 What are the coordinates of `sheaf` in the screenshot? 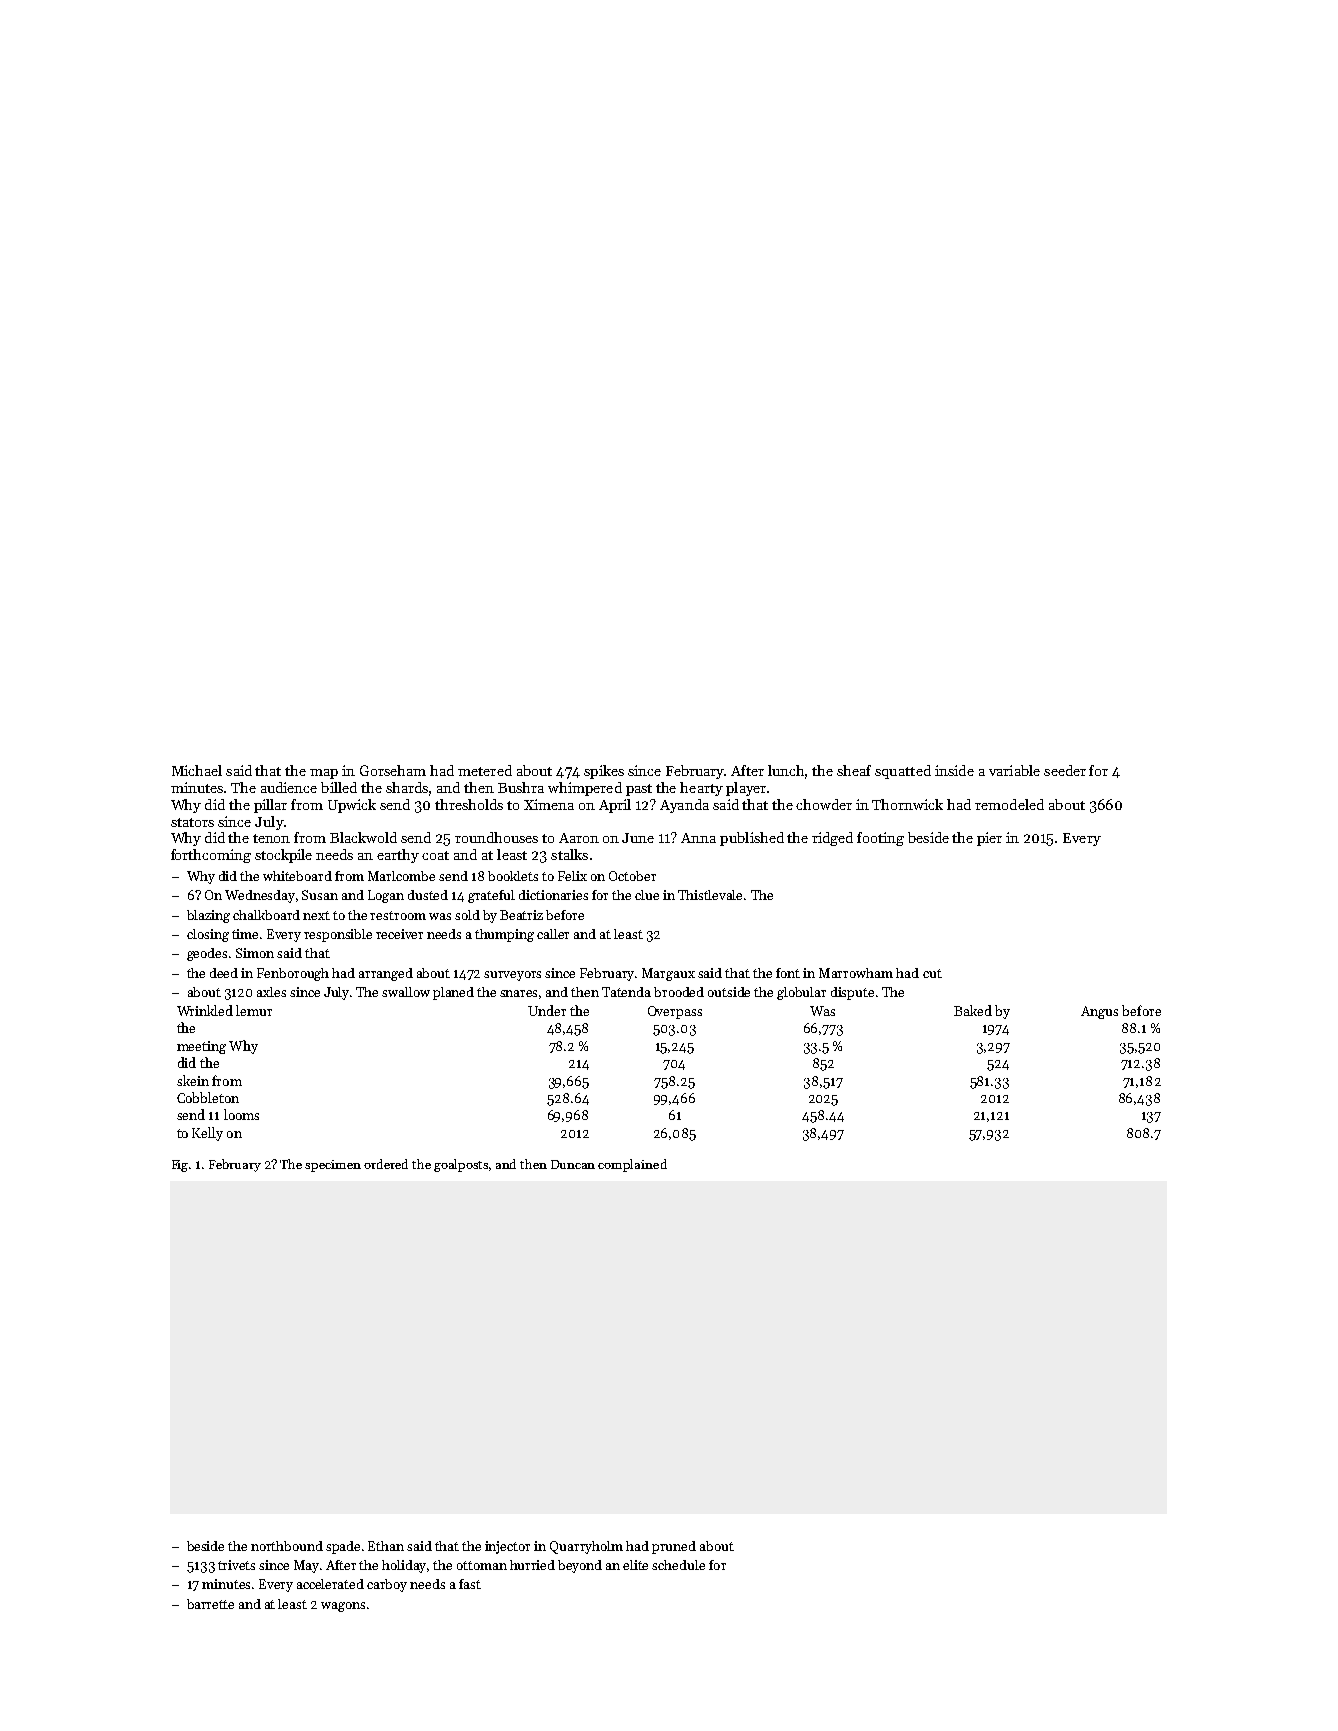 It's located at (854, 770).
